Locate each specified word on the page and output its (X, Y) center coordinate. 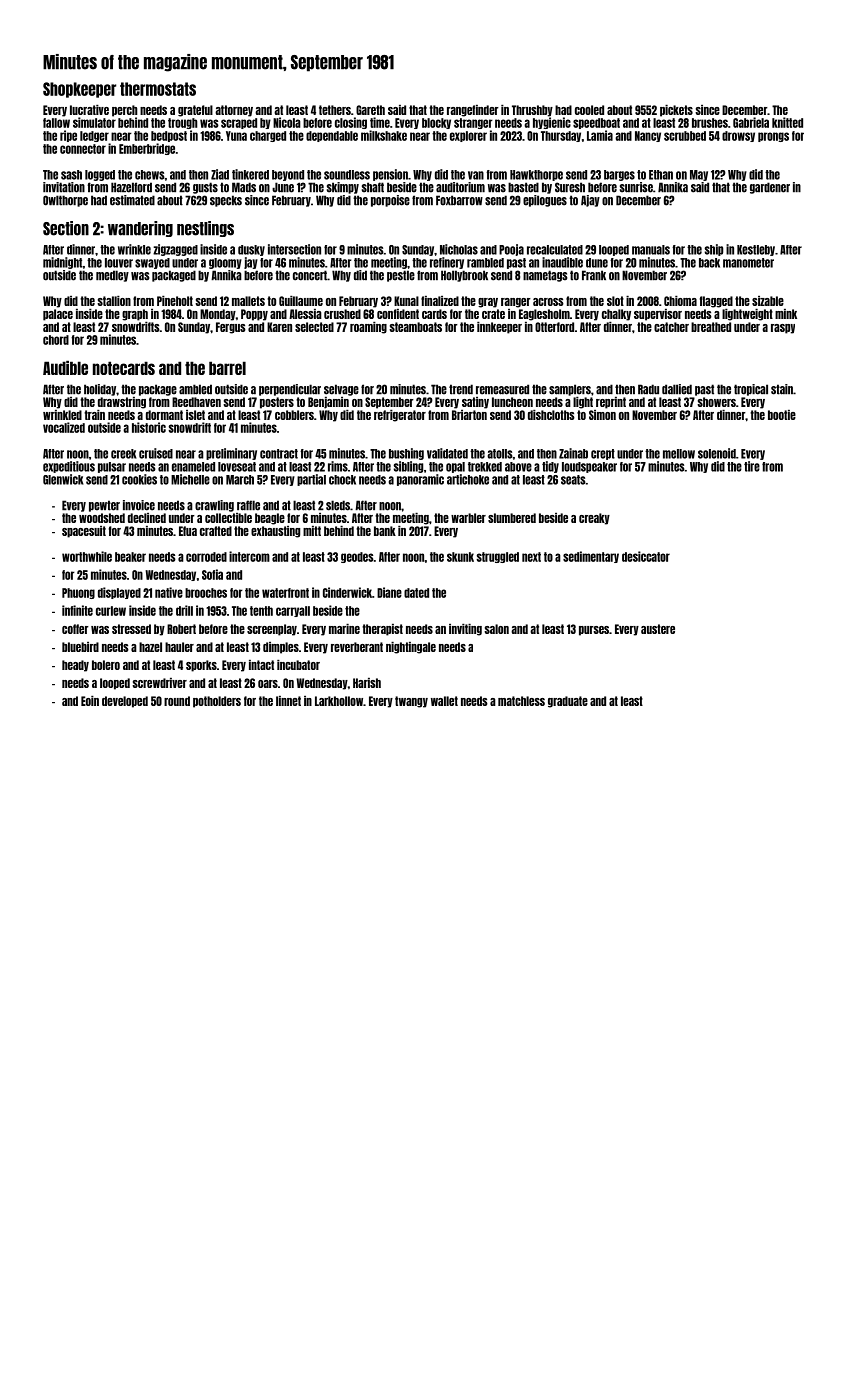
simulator (94, 122)
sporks (201, 666)
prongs (773, 137)
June (283, 187)
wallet (444, 701)
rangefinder (473, 110)
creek (123, 454)
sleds (338, 505)
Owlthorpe (65, 201)
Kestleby (756, 250)
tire (752, 466)
